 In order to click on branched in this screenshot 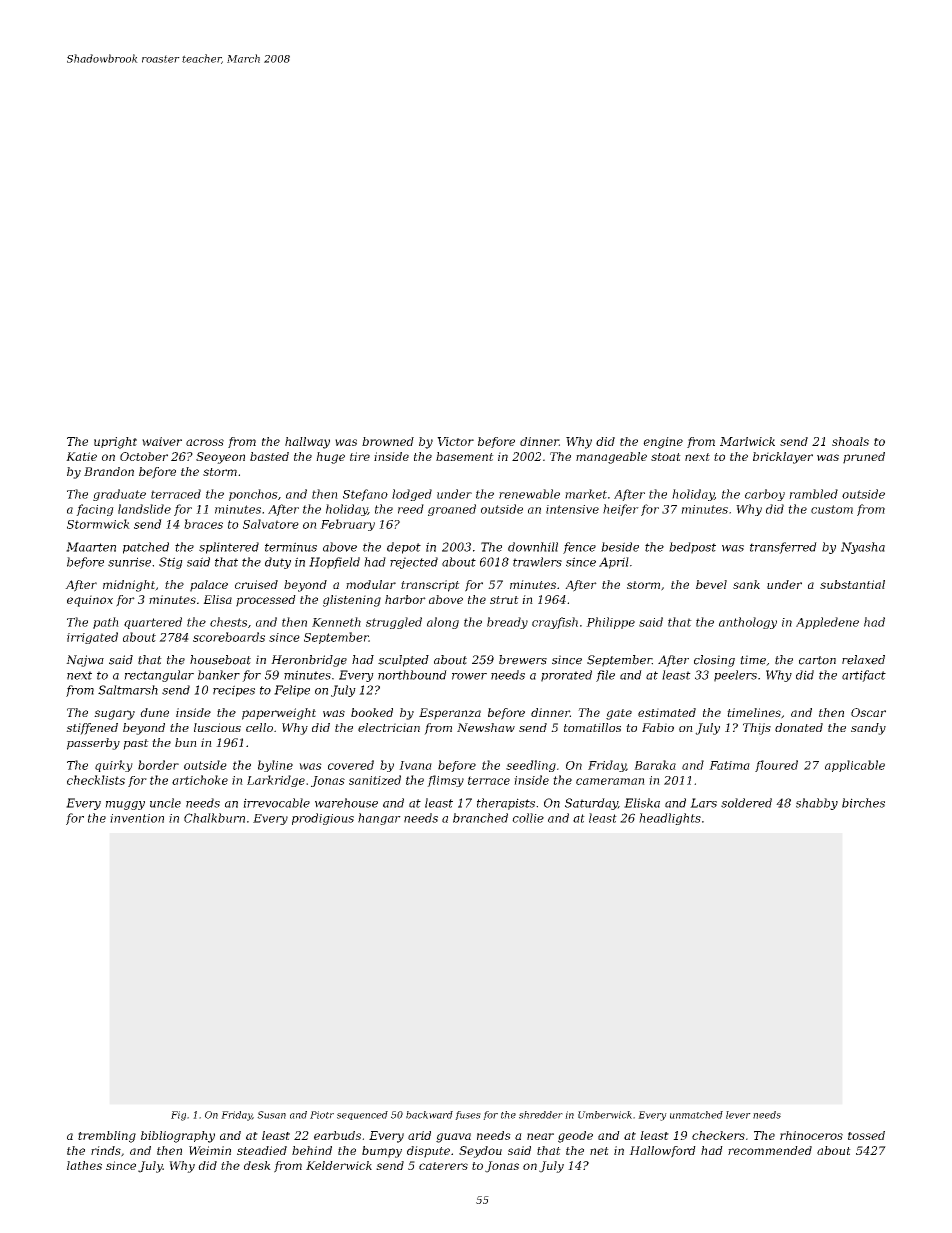, I will do `click(480, 818)`.
